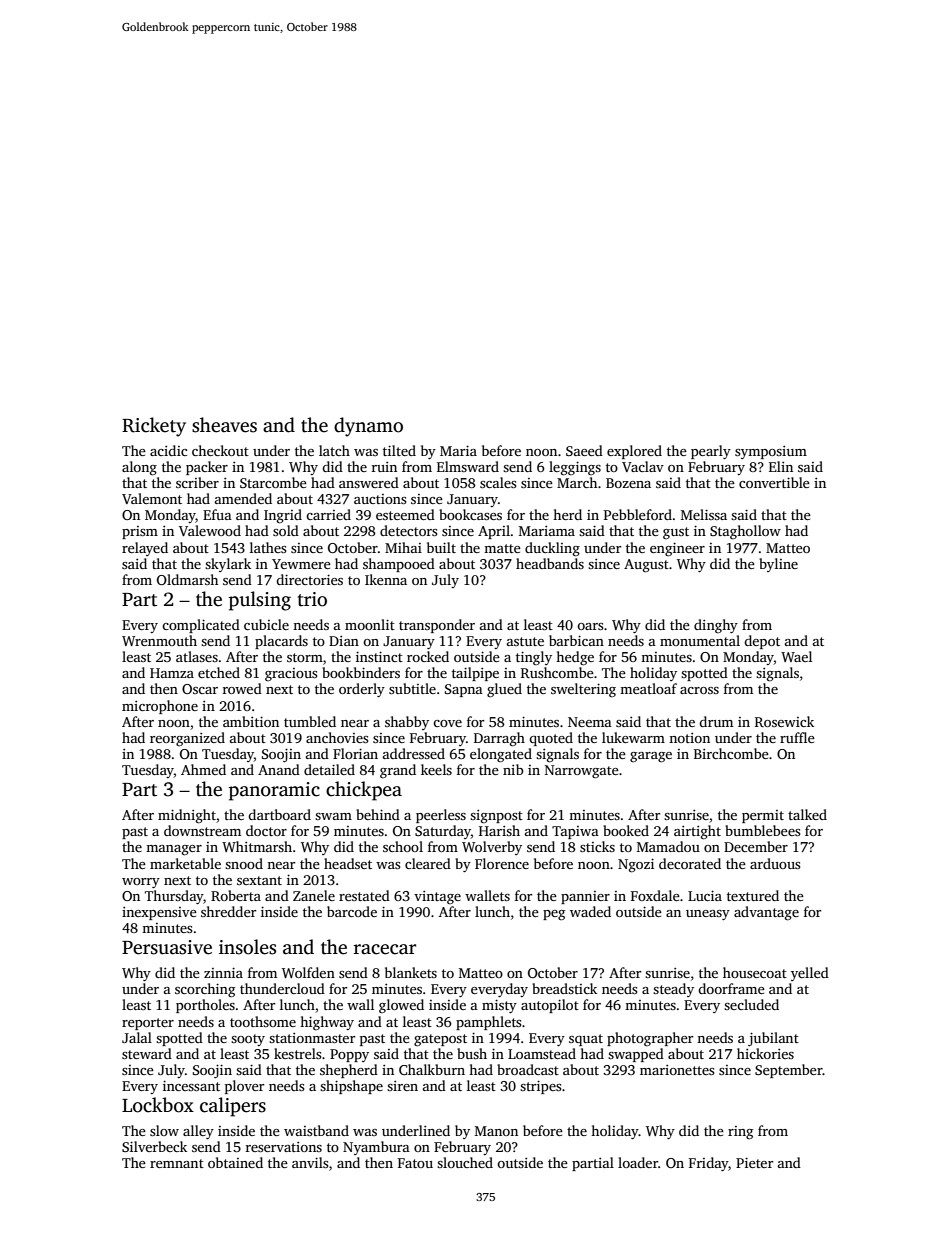 Image resolution: width=952 pixels, height=1233 pixels. Describe the element at coordinates (502, 863) in the page. I see `Florence` at that location.
